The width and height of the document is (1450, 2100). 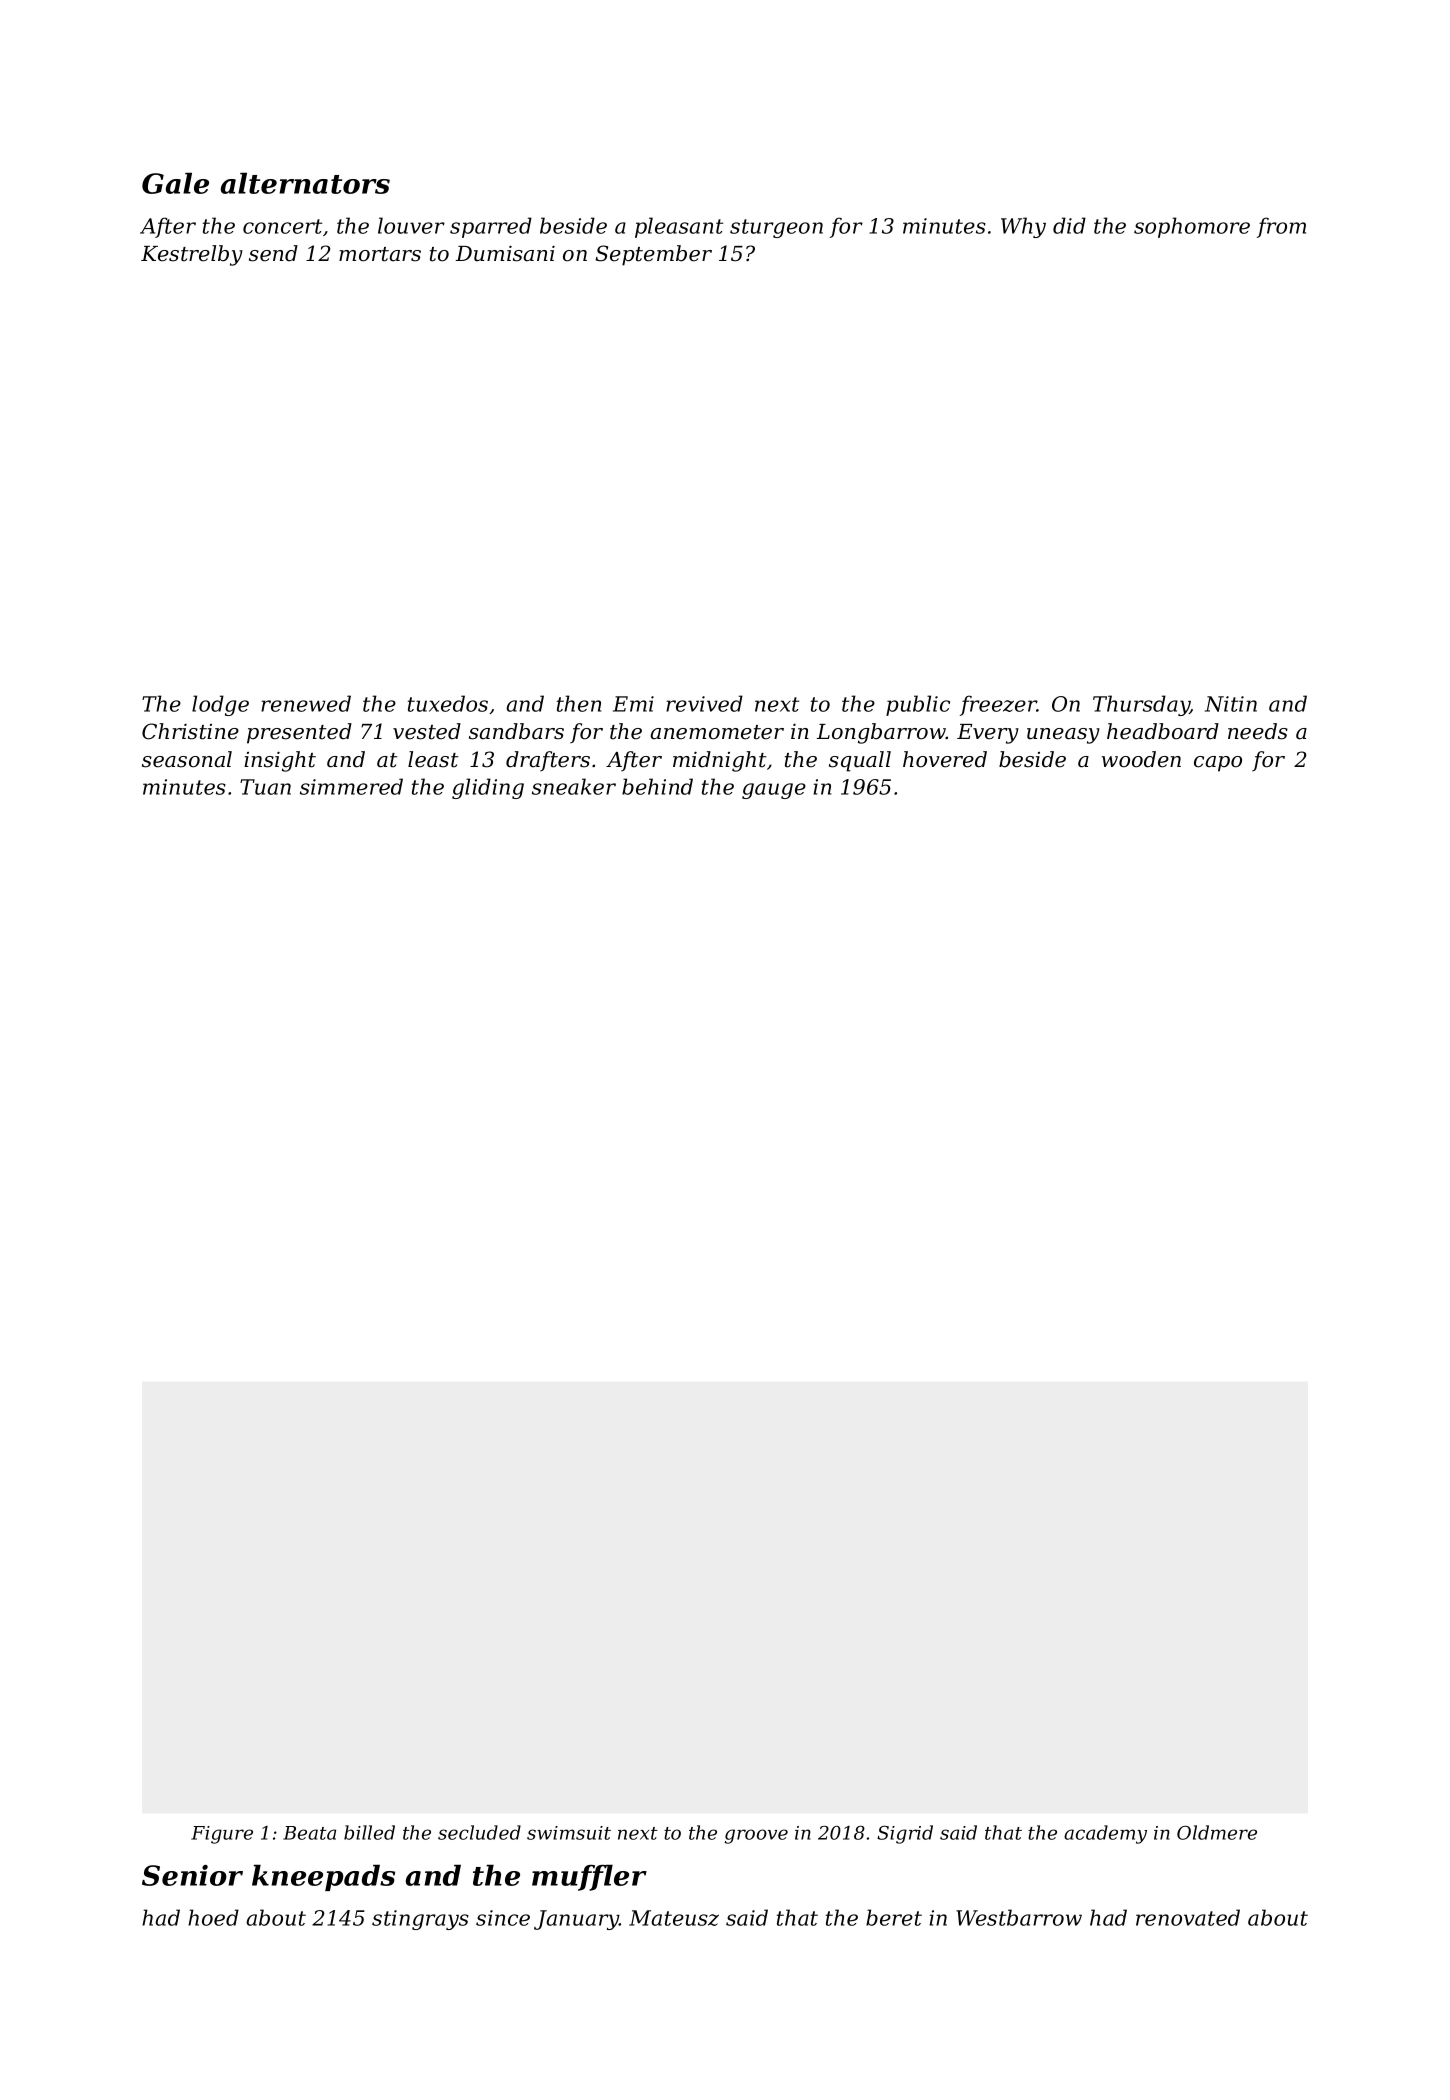 What do you see at coordinates (192, 255) in the document?
I see `Kestrelby` at bounding box center [192, 255].
